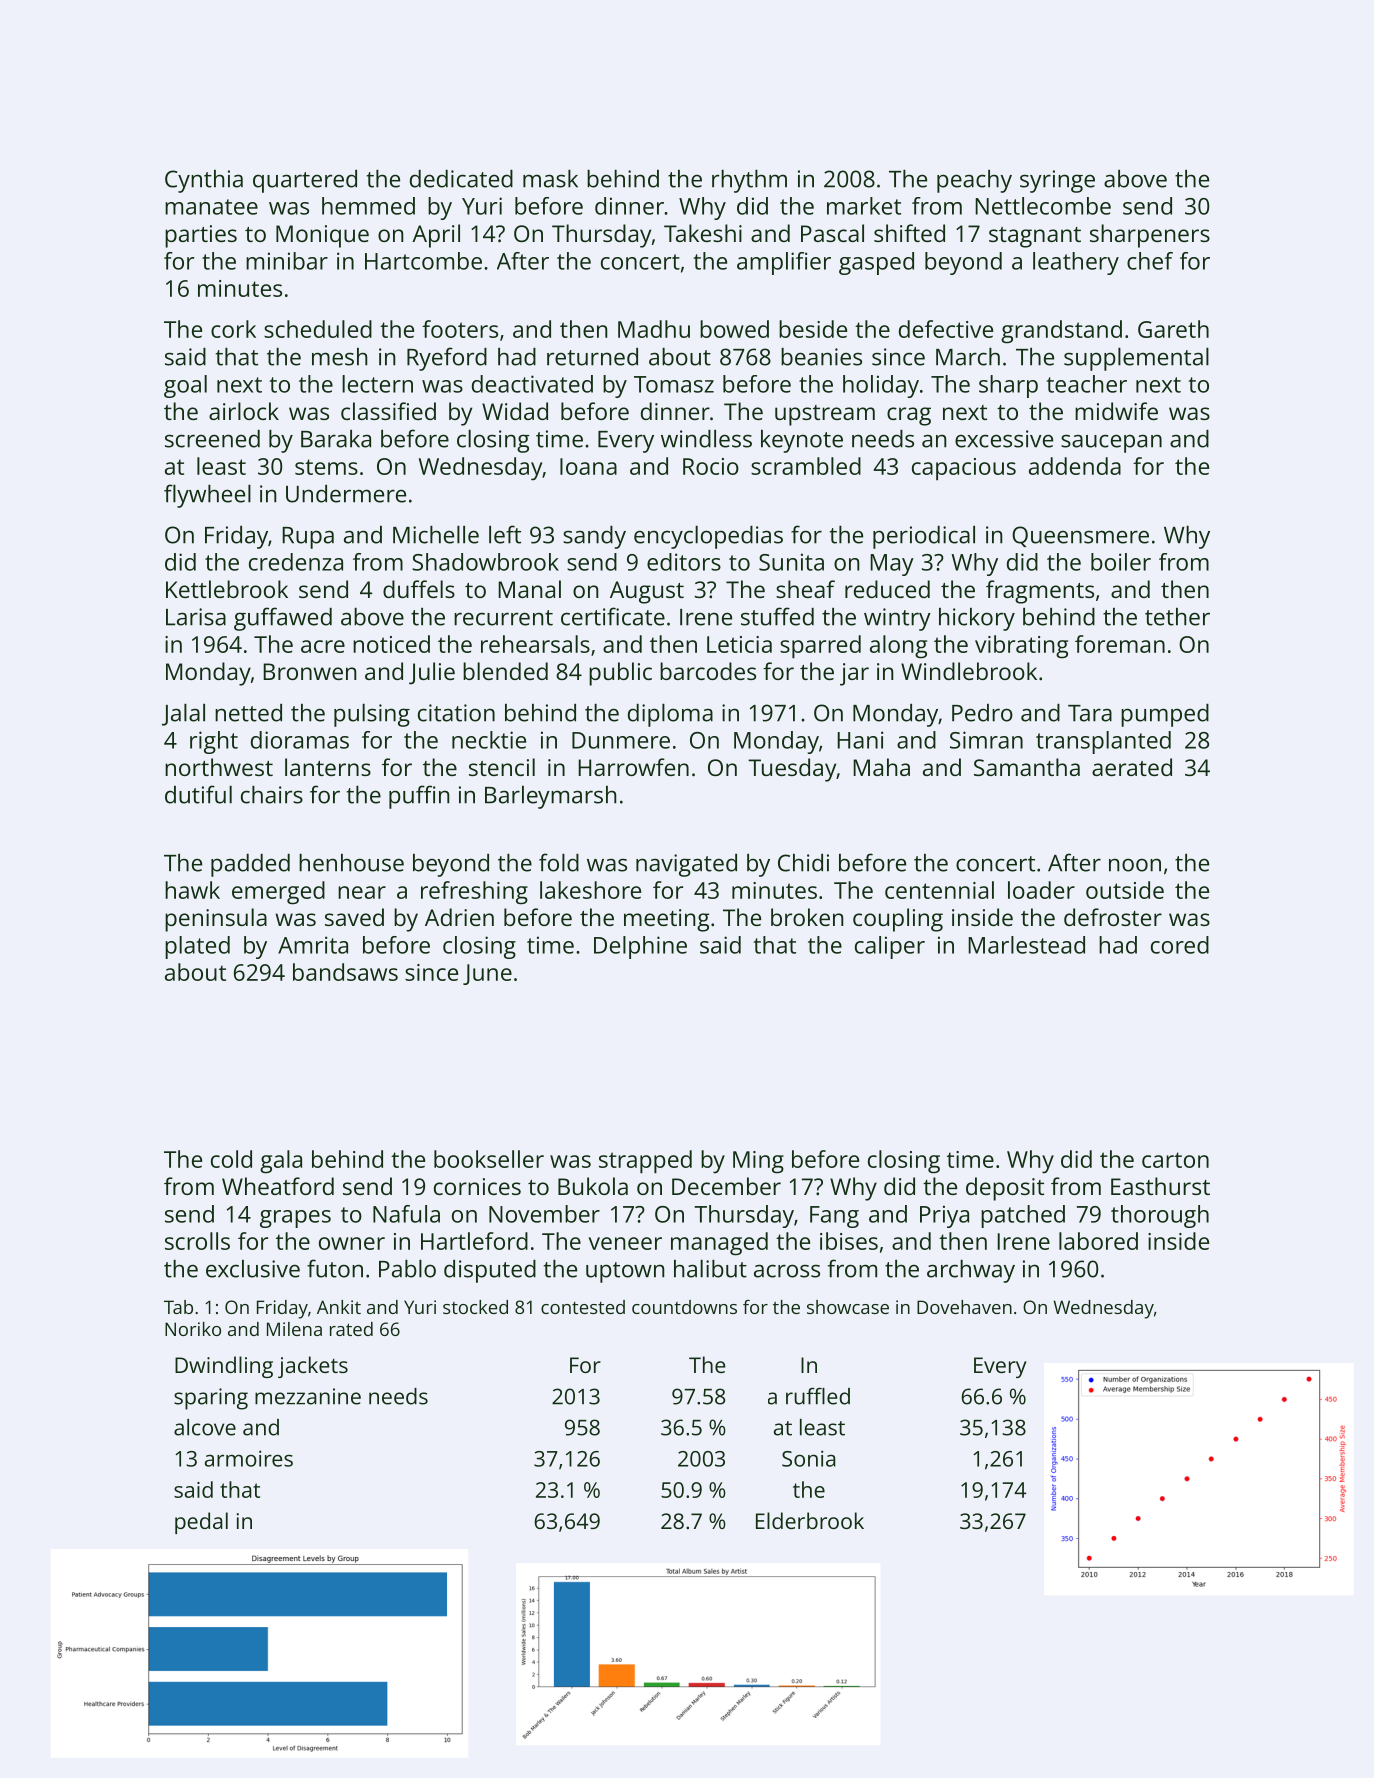 This screenshot has height=1778, width=1374. I want to click on dedicated, so click(461, 179).
